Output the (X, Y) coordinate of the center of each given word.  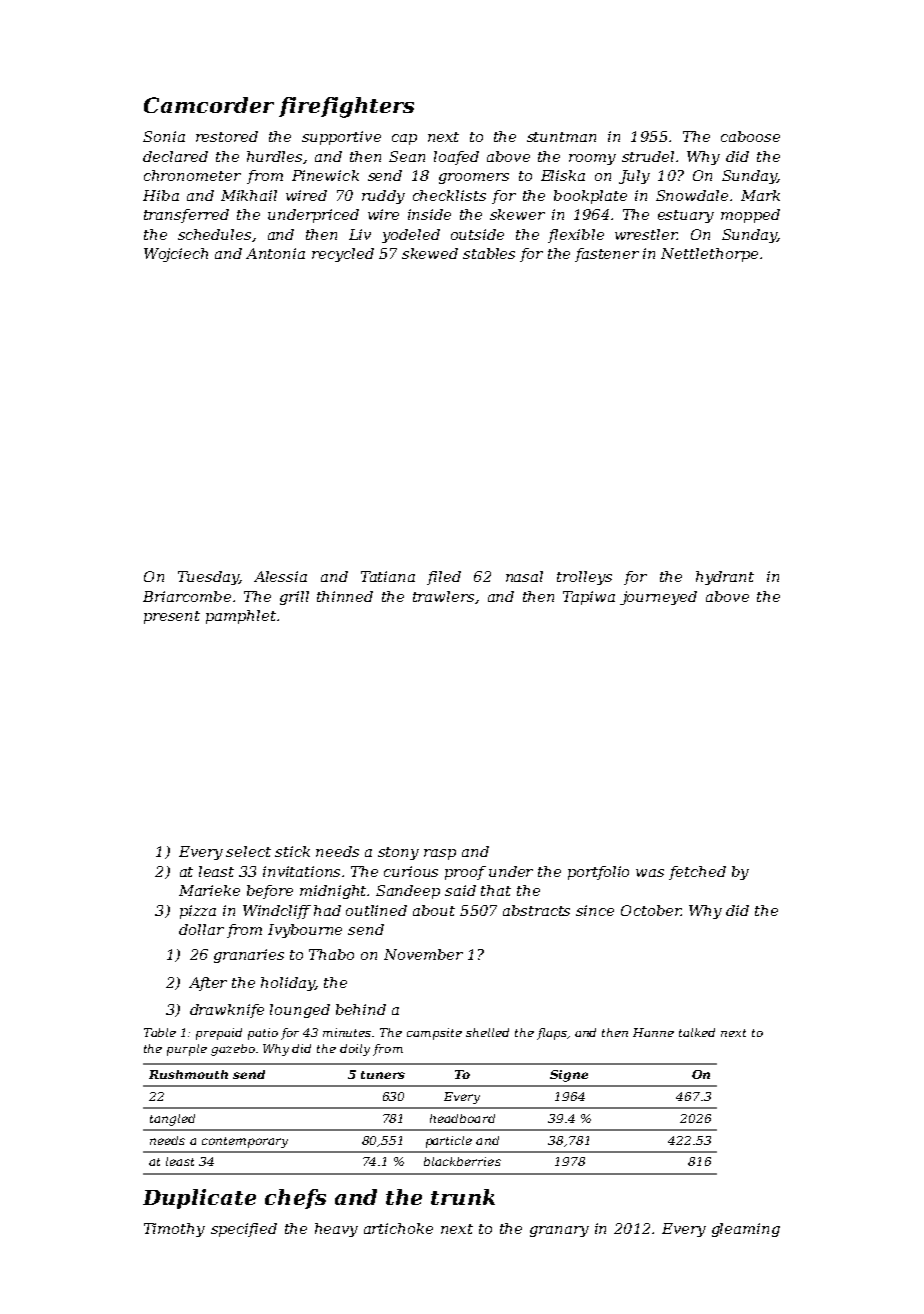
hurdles (274, 156)
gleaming (746, 1230)
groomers (474, 178)
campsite (434, 1034)
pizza (198, 912)
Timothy (174, 1230)
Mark (760, 195)
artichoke (398, 1228)
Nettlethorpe (709, 255)
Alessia (280, 576)
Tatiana (388, 576)
